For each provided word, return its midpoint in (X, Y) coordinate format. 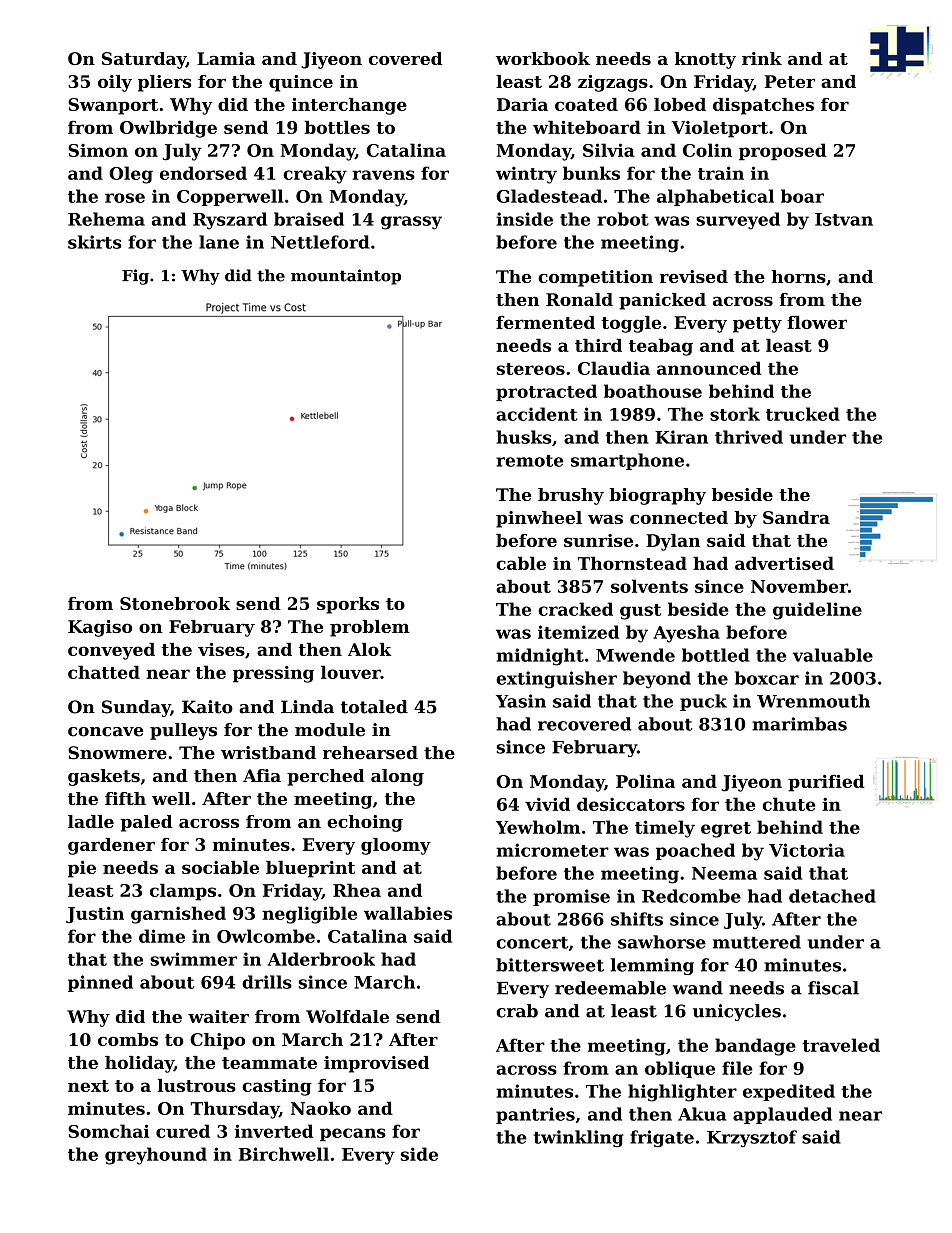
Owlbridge (168, 129)
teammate (269, 1063)
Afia (262, 775)
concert (532, 942)
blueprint (310, 869)
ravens (383, 175)
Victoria (807, 850)
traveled (841, 1045)
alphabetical (715, 197)
